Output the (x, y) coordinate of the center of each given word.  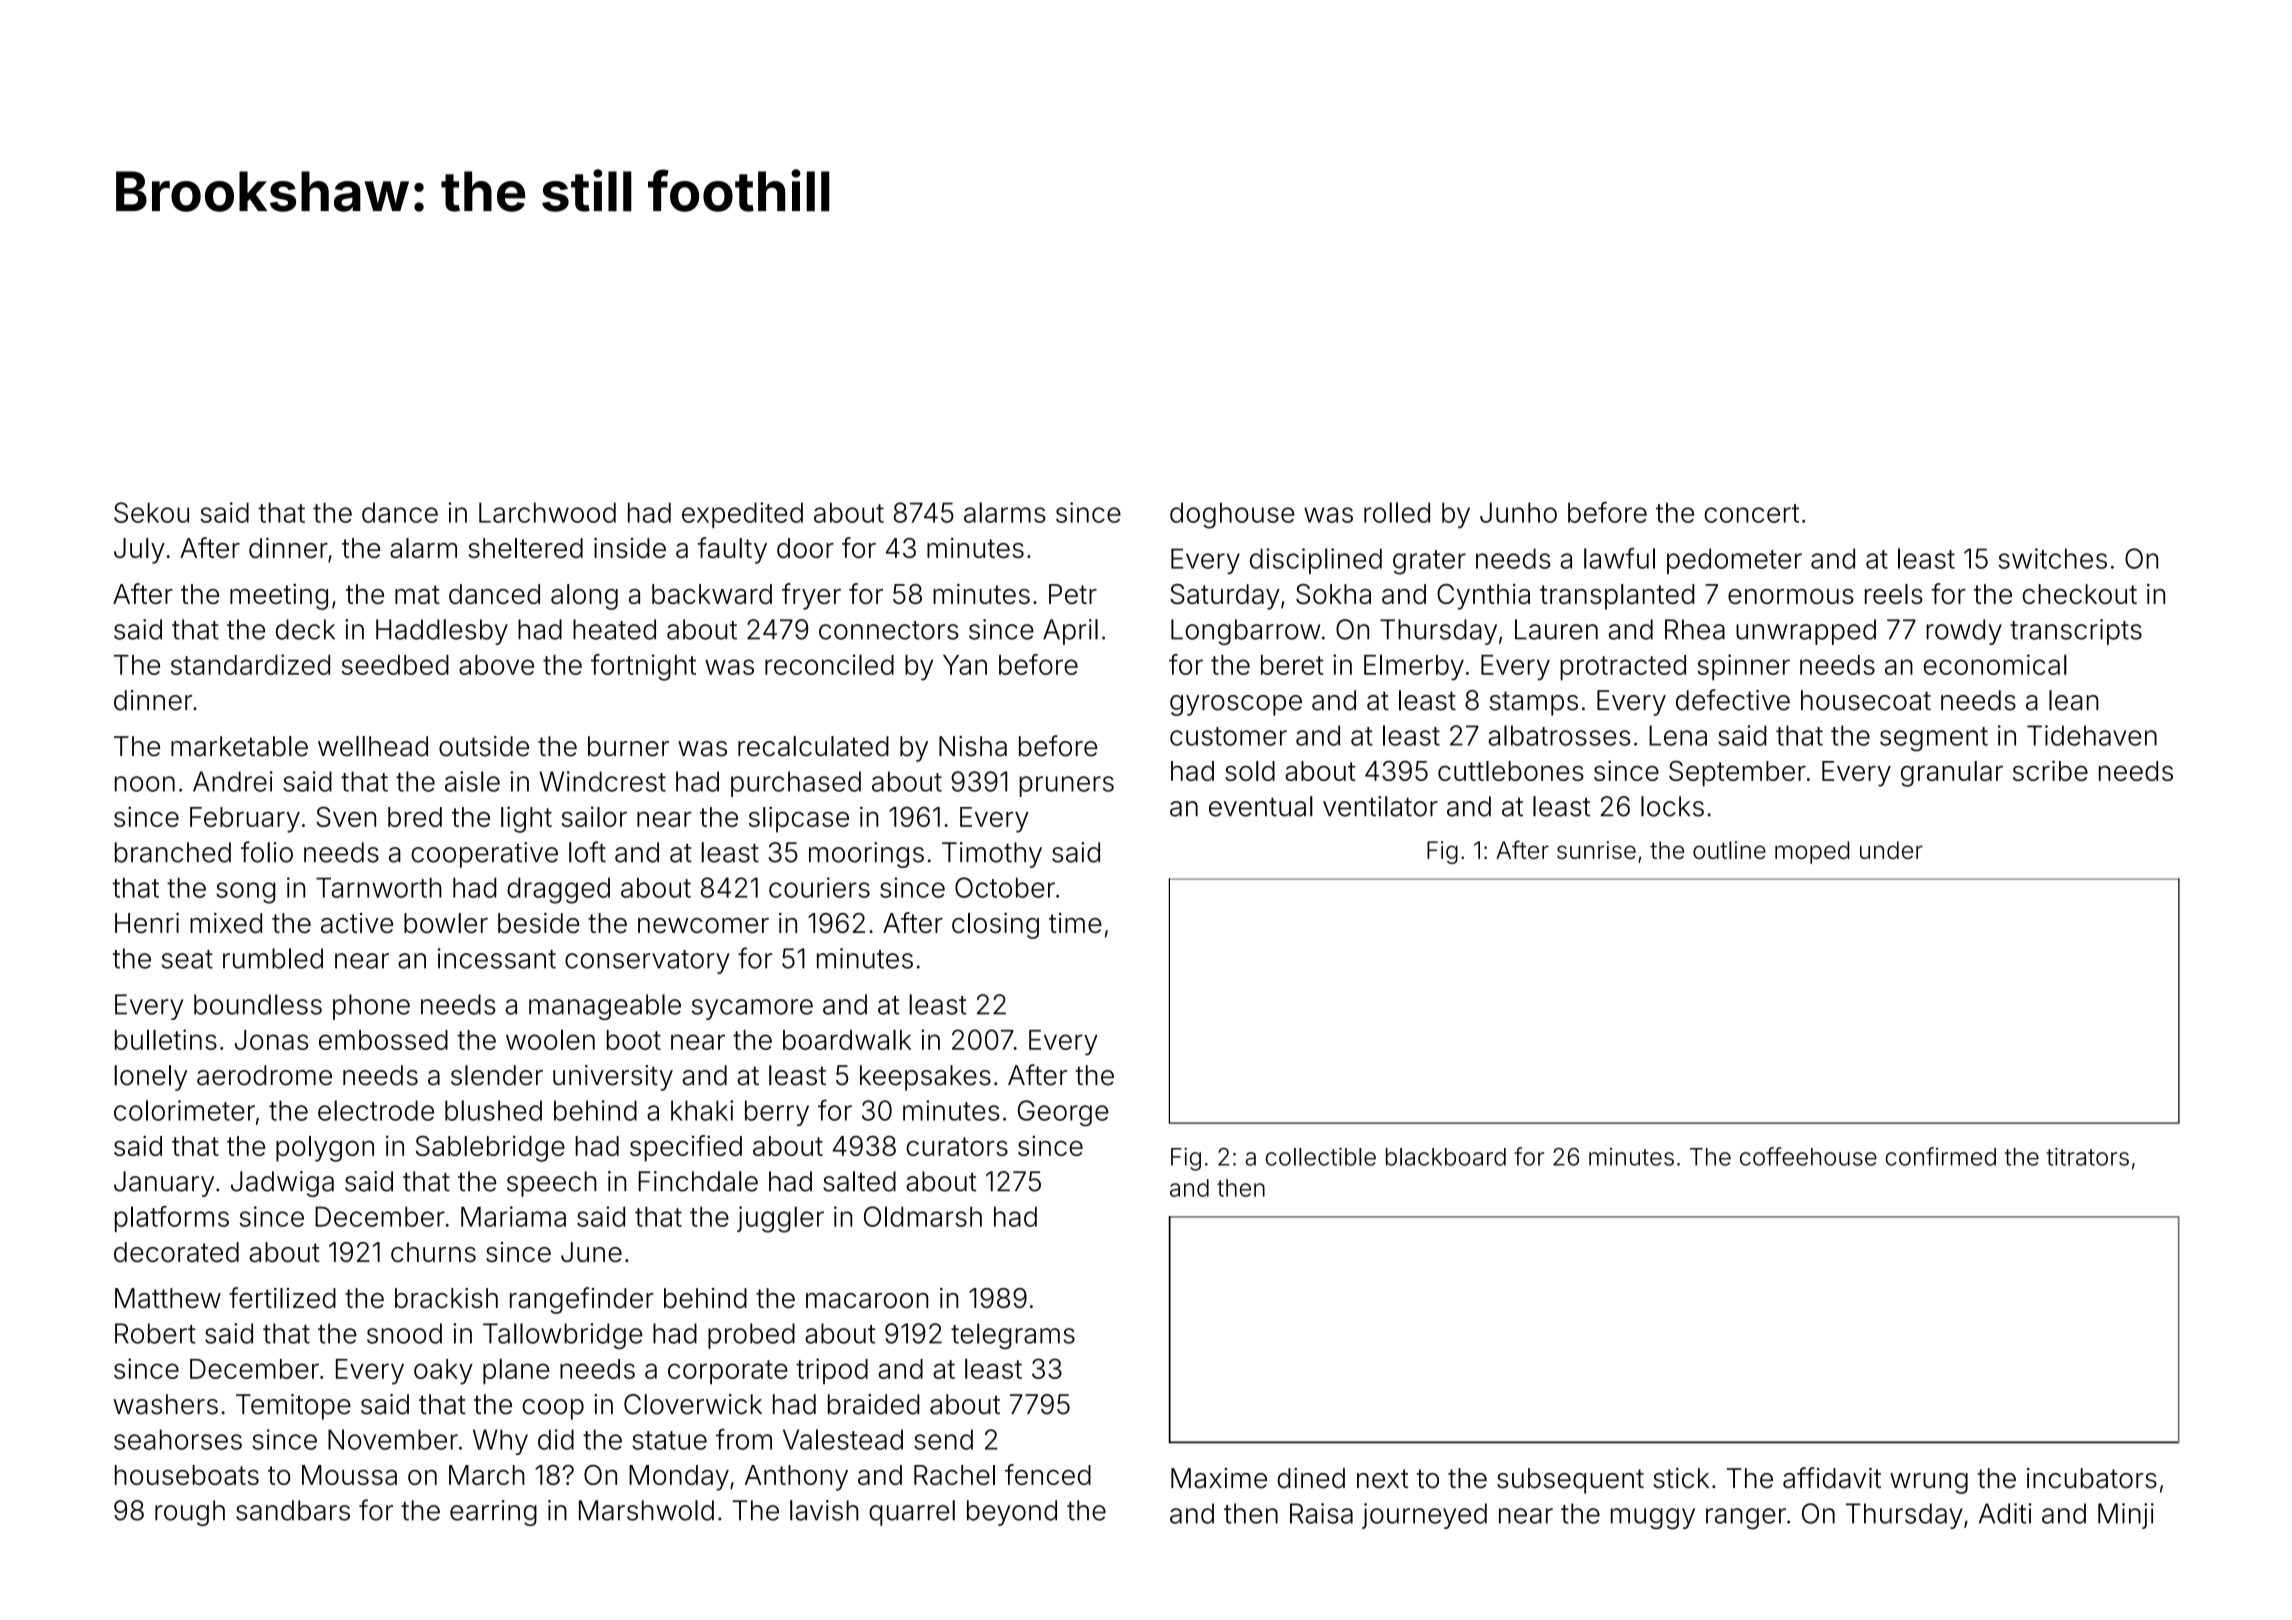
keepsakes (925, 1078)
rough (190, 1513)
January (164, 1184)
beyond (1012, 1513)
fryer (811, 596)
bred (415, 817)
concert (1751, 513)
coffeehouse (1808, 1156)
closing (995, 926)
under (1891, 850)
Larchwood (547, 512)
